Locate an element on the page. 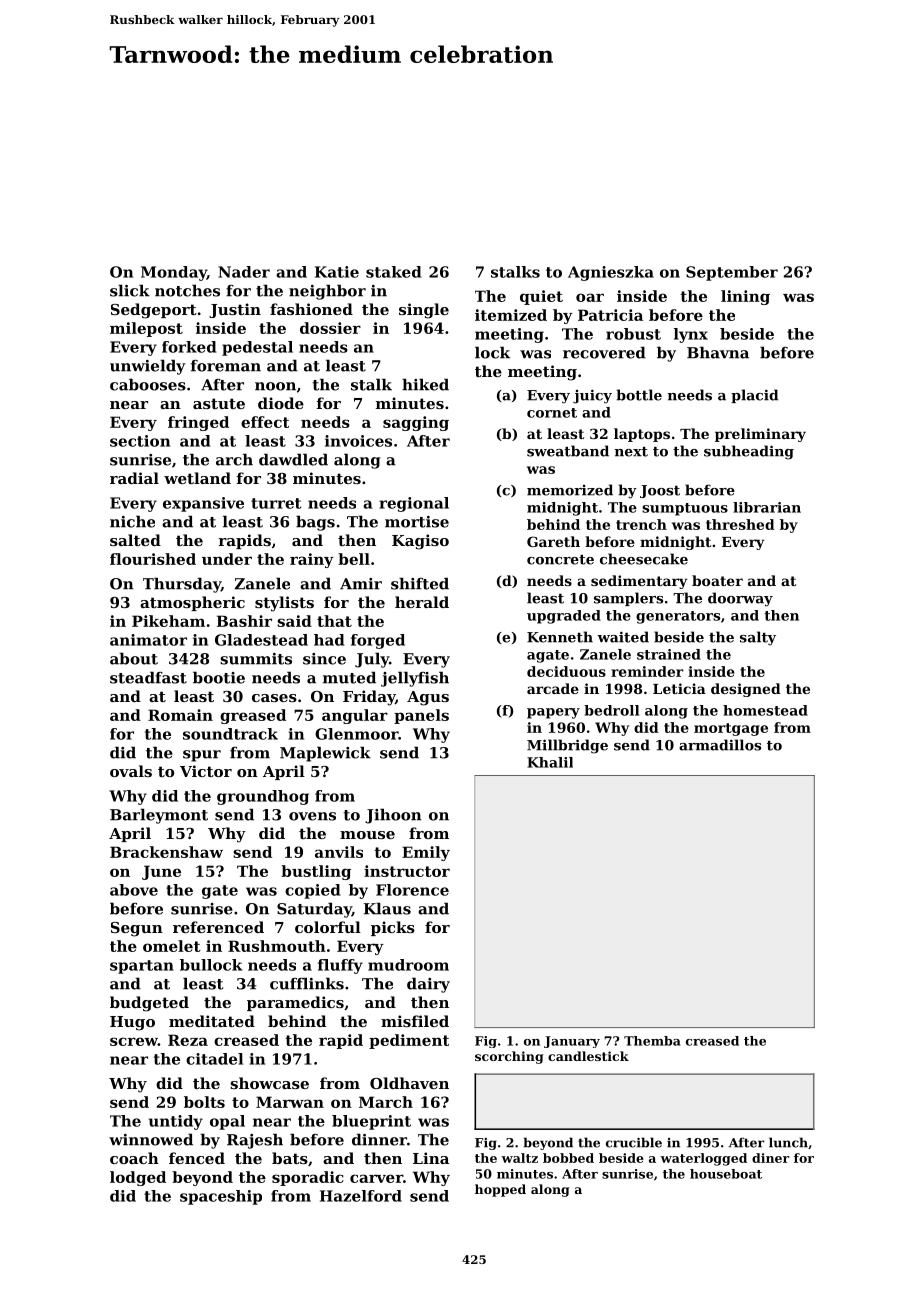 The width and height of the page is (924, 1308). itemized is located at coordinates (511, 315).
